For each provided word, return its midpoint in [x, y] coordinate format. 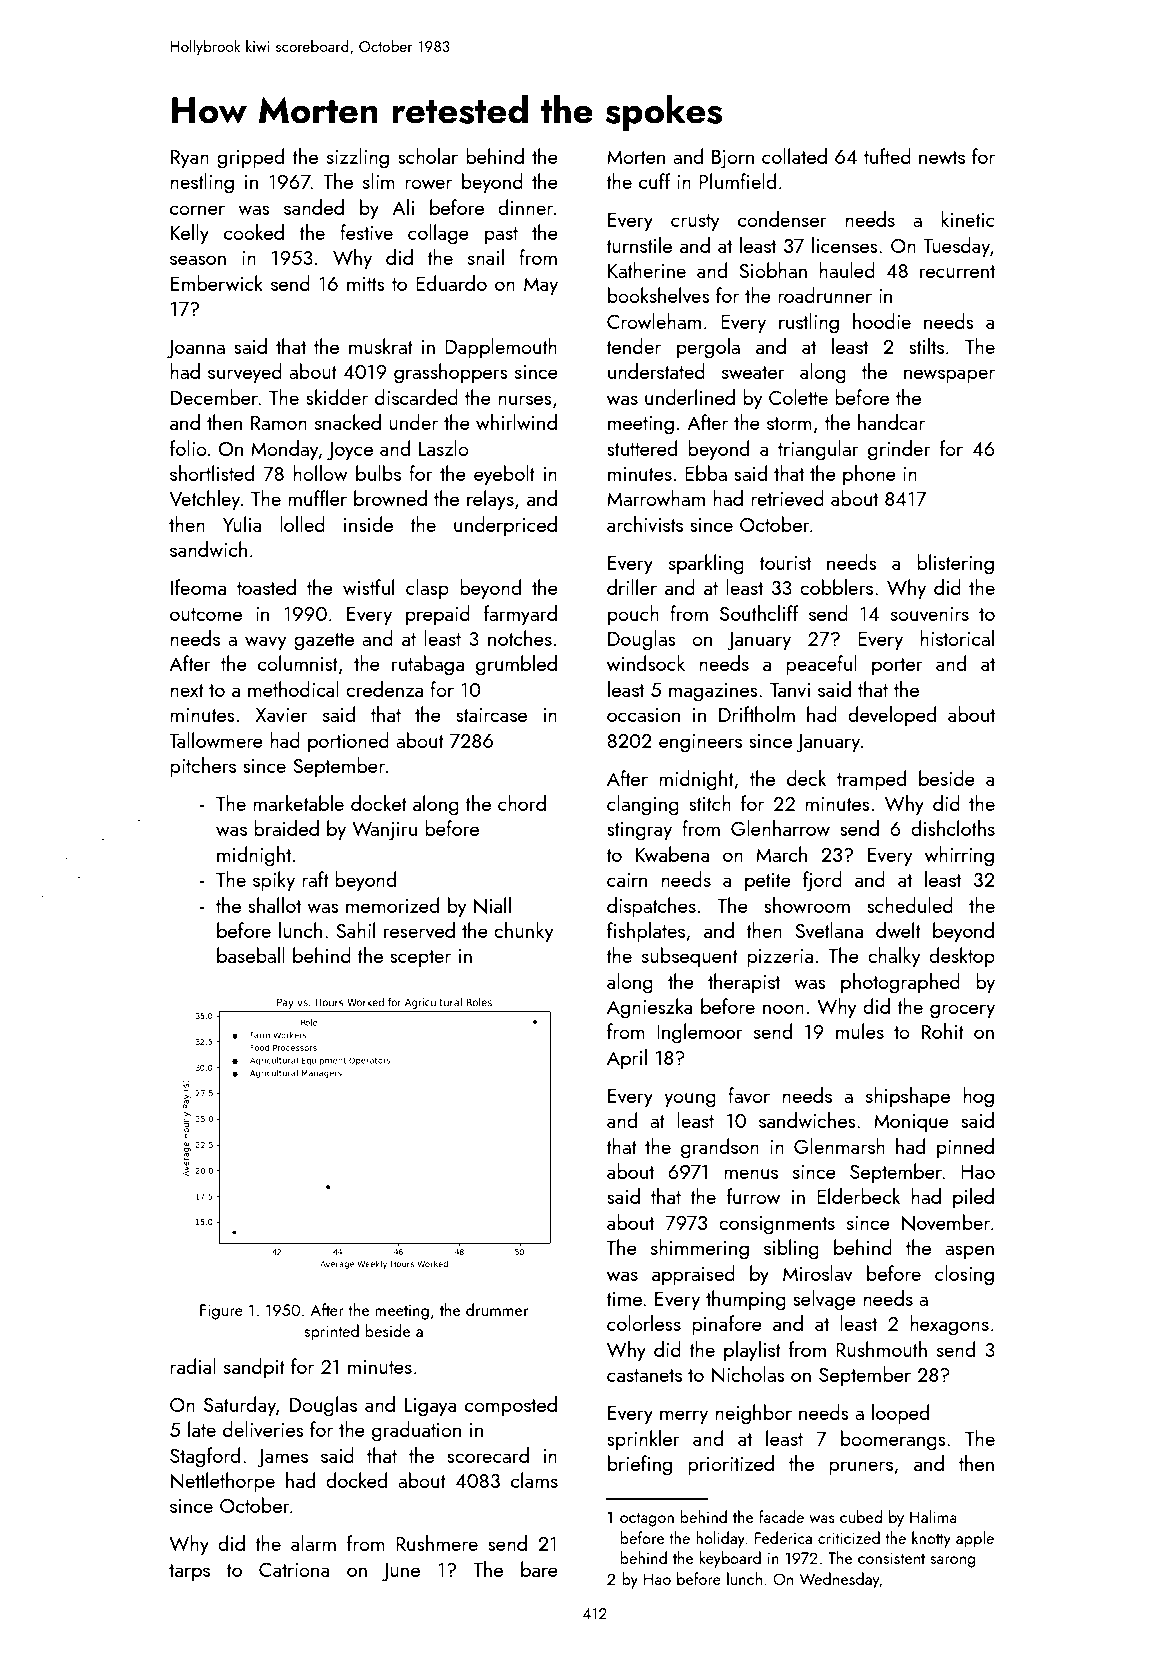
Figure [221, 1312]
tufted [887, 156]
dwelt [898, 930]
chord [522, 803]
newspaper [949, 376]
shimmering [700, 1249]
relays [490, 500]
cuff [655, 181]
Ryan [190, 159]
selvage [824, 1300]
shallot [274, 905]
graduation [416, 1431]
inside [368, 524]
